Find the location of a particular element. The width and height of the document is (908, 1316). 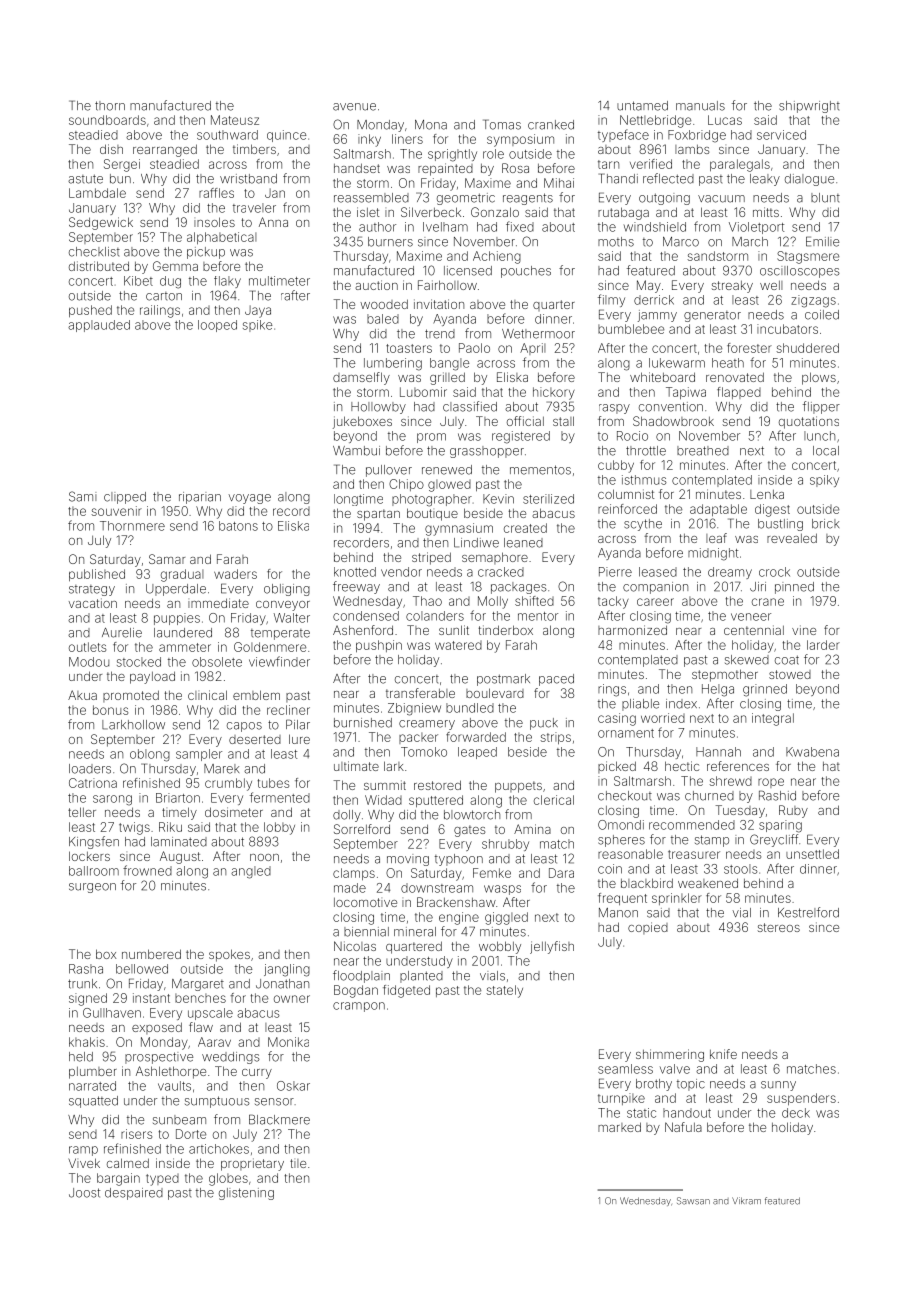

restored is located at coordinates (437, 785).
